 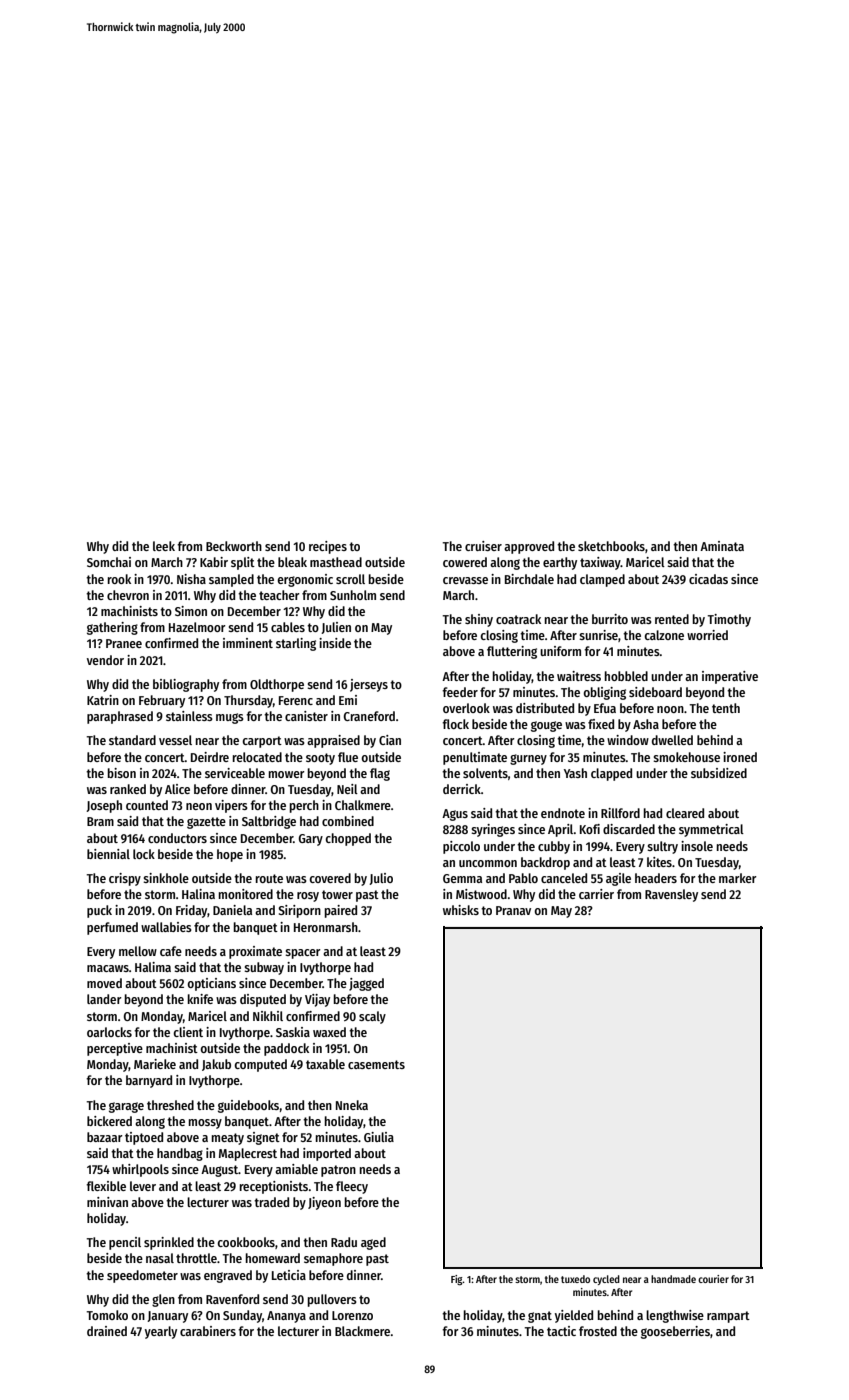 What do you see at coordinates (197, 627) in the screenshot?
I see `Hazelmoor` at bounding box center [197, 627].
